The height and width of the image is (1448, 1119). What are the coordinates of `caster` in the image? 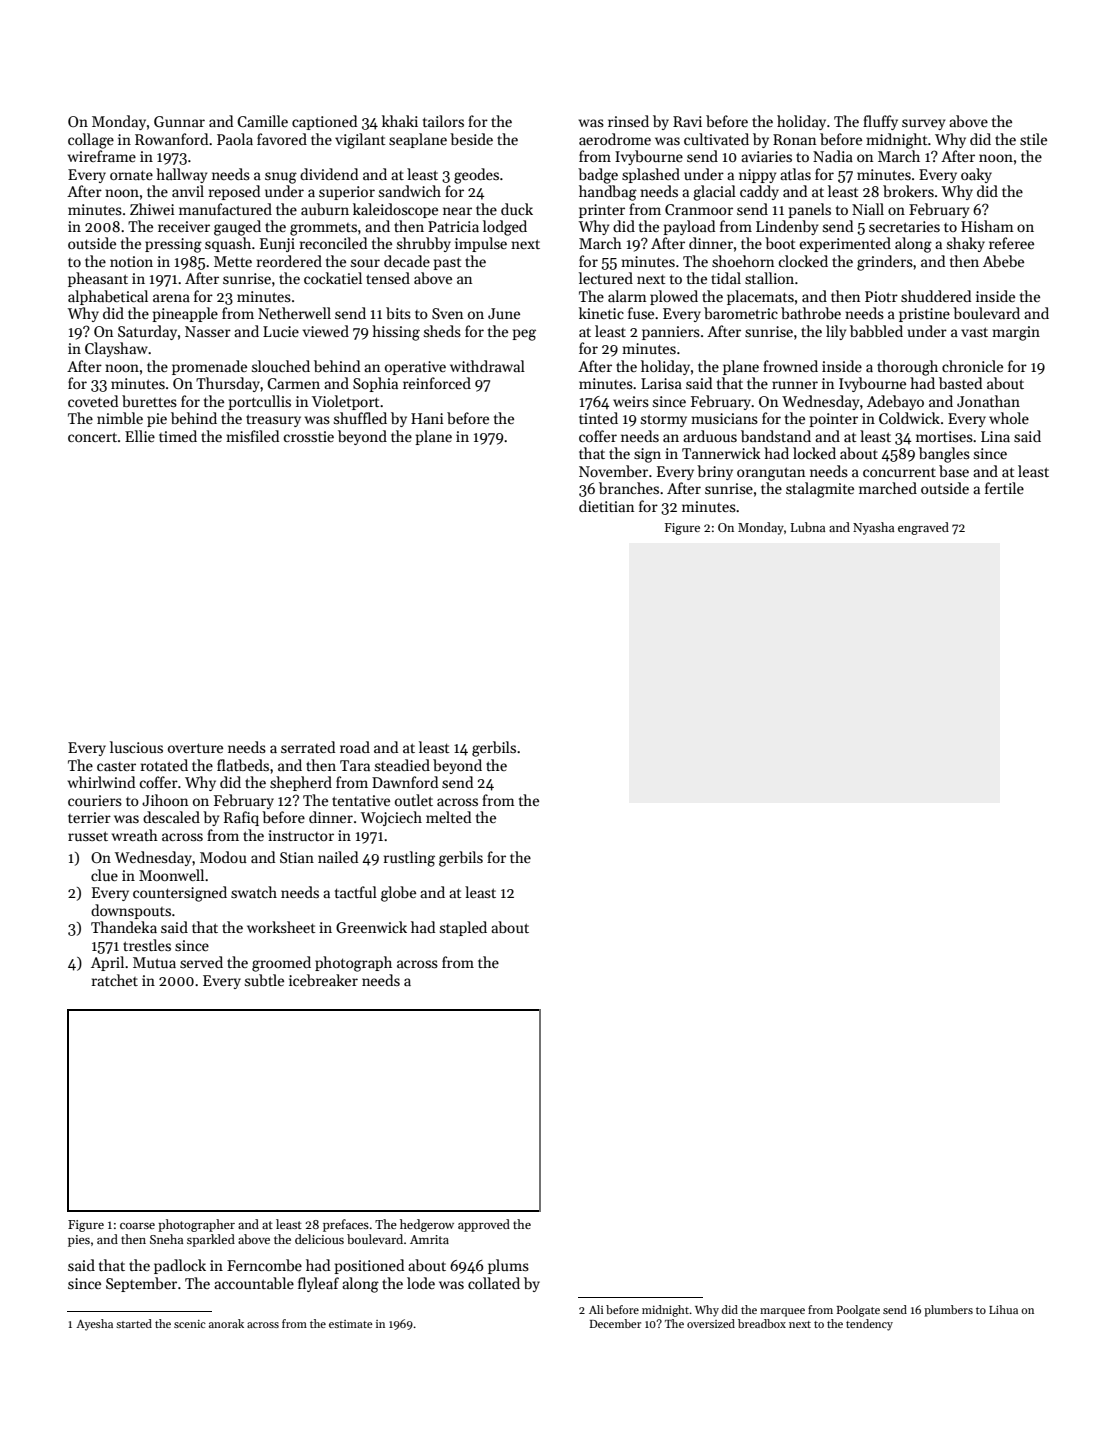 It's located at (116, 766).
